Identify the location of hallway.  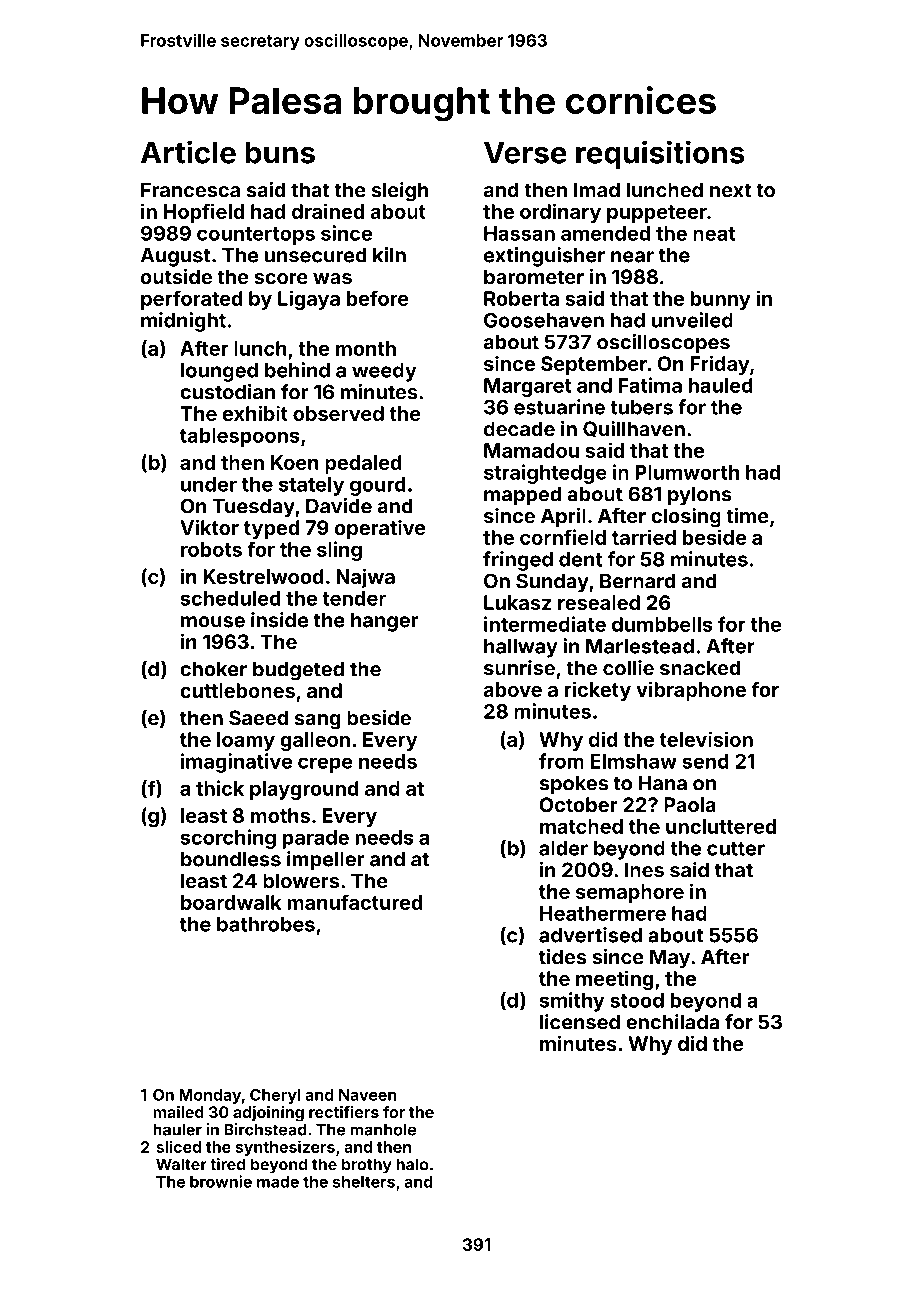
(521, 648).
